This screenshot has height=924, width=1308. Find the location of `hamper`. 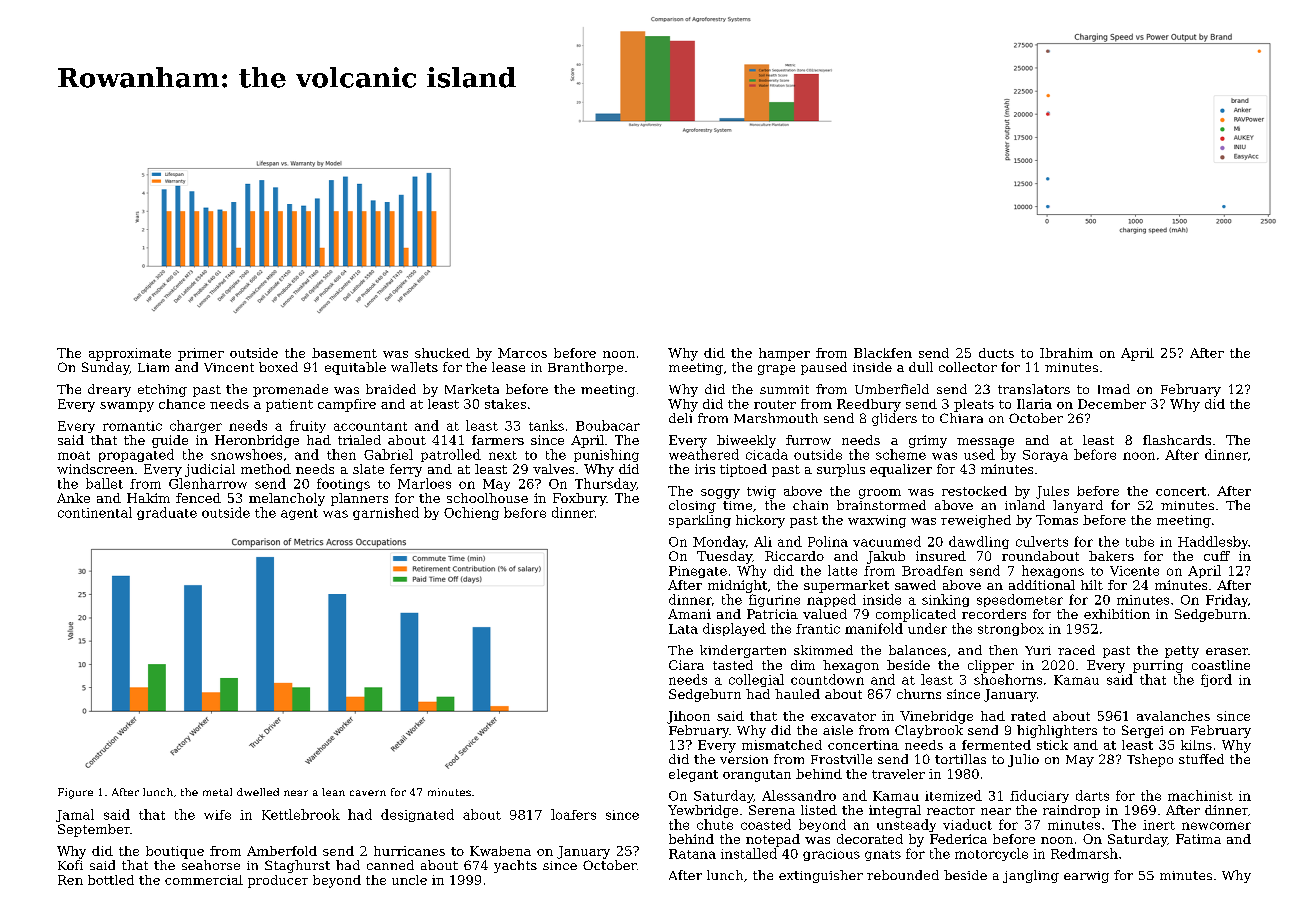

hamper is located at coordinates (784, 354).
